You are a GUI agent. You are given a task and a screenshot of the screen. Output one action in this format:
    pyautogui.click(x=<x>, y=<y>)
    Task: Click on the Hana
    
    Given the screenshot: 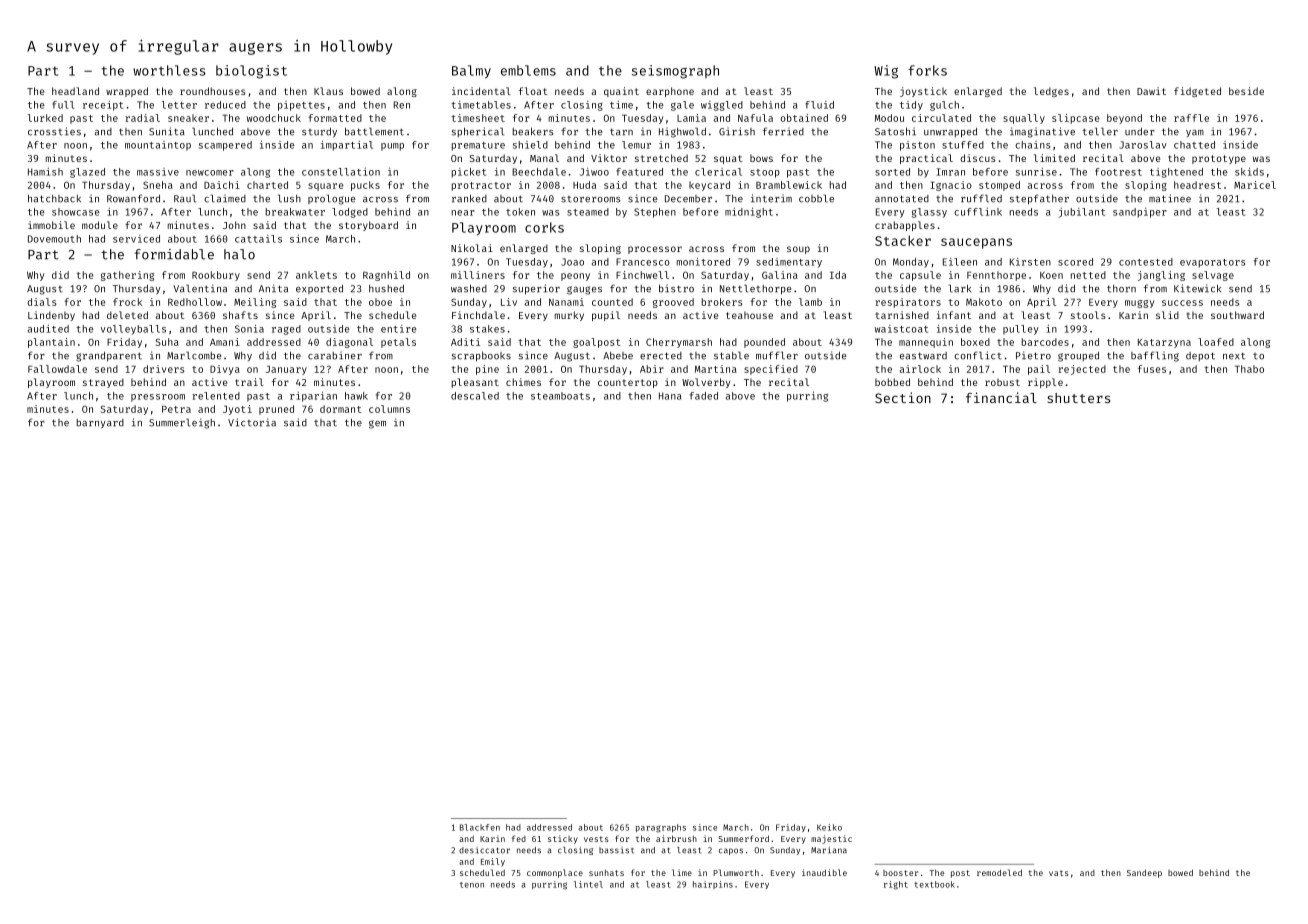 What is the action you would take?
    pyautogui.click(x=670, y=396)
